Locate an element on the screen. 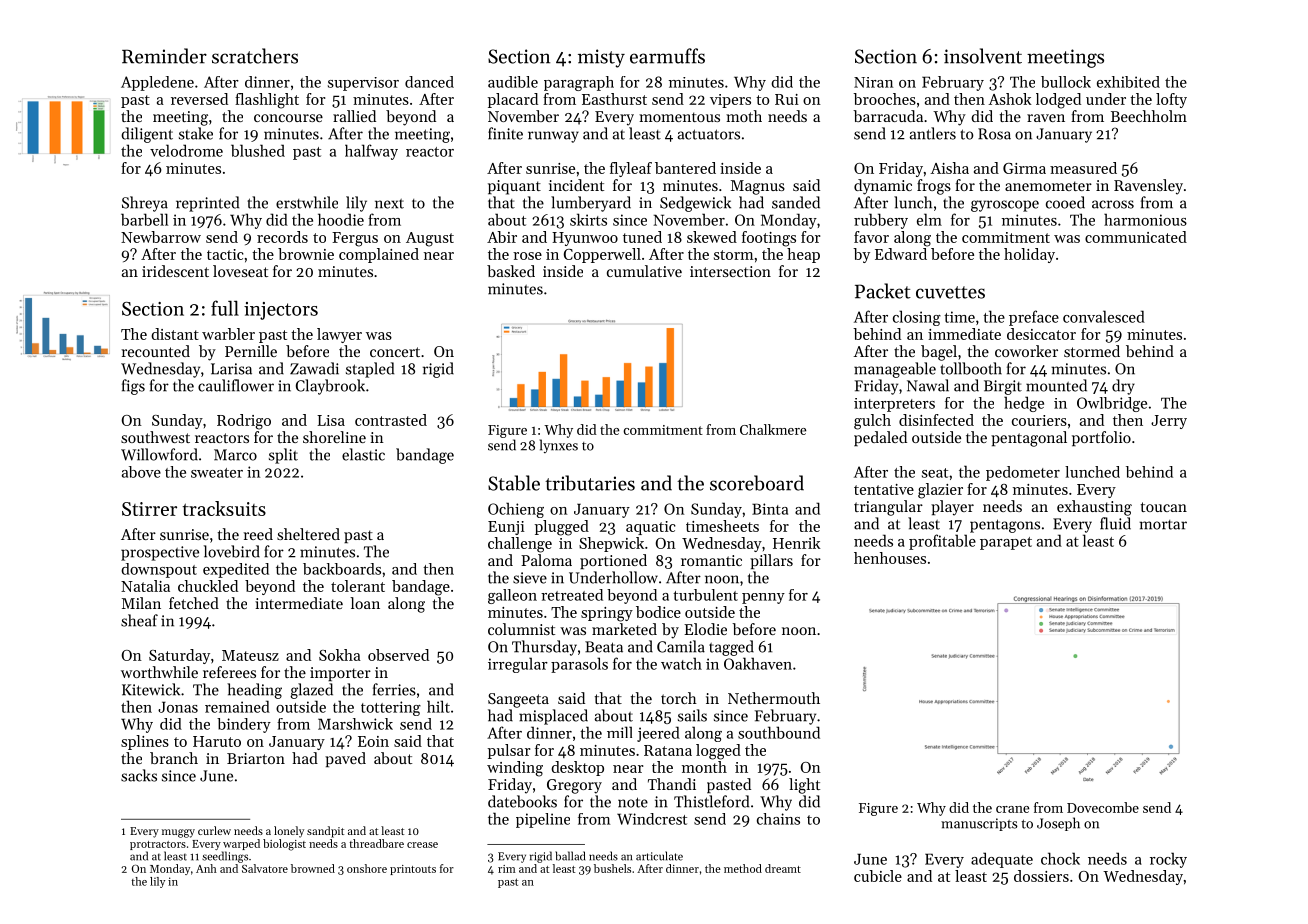  Reminder is located at coordinates (164, 56).
